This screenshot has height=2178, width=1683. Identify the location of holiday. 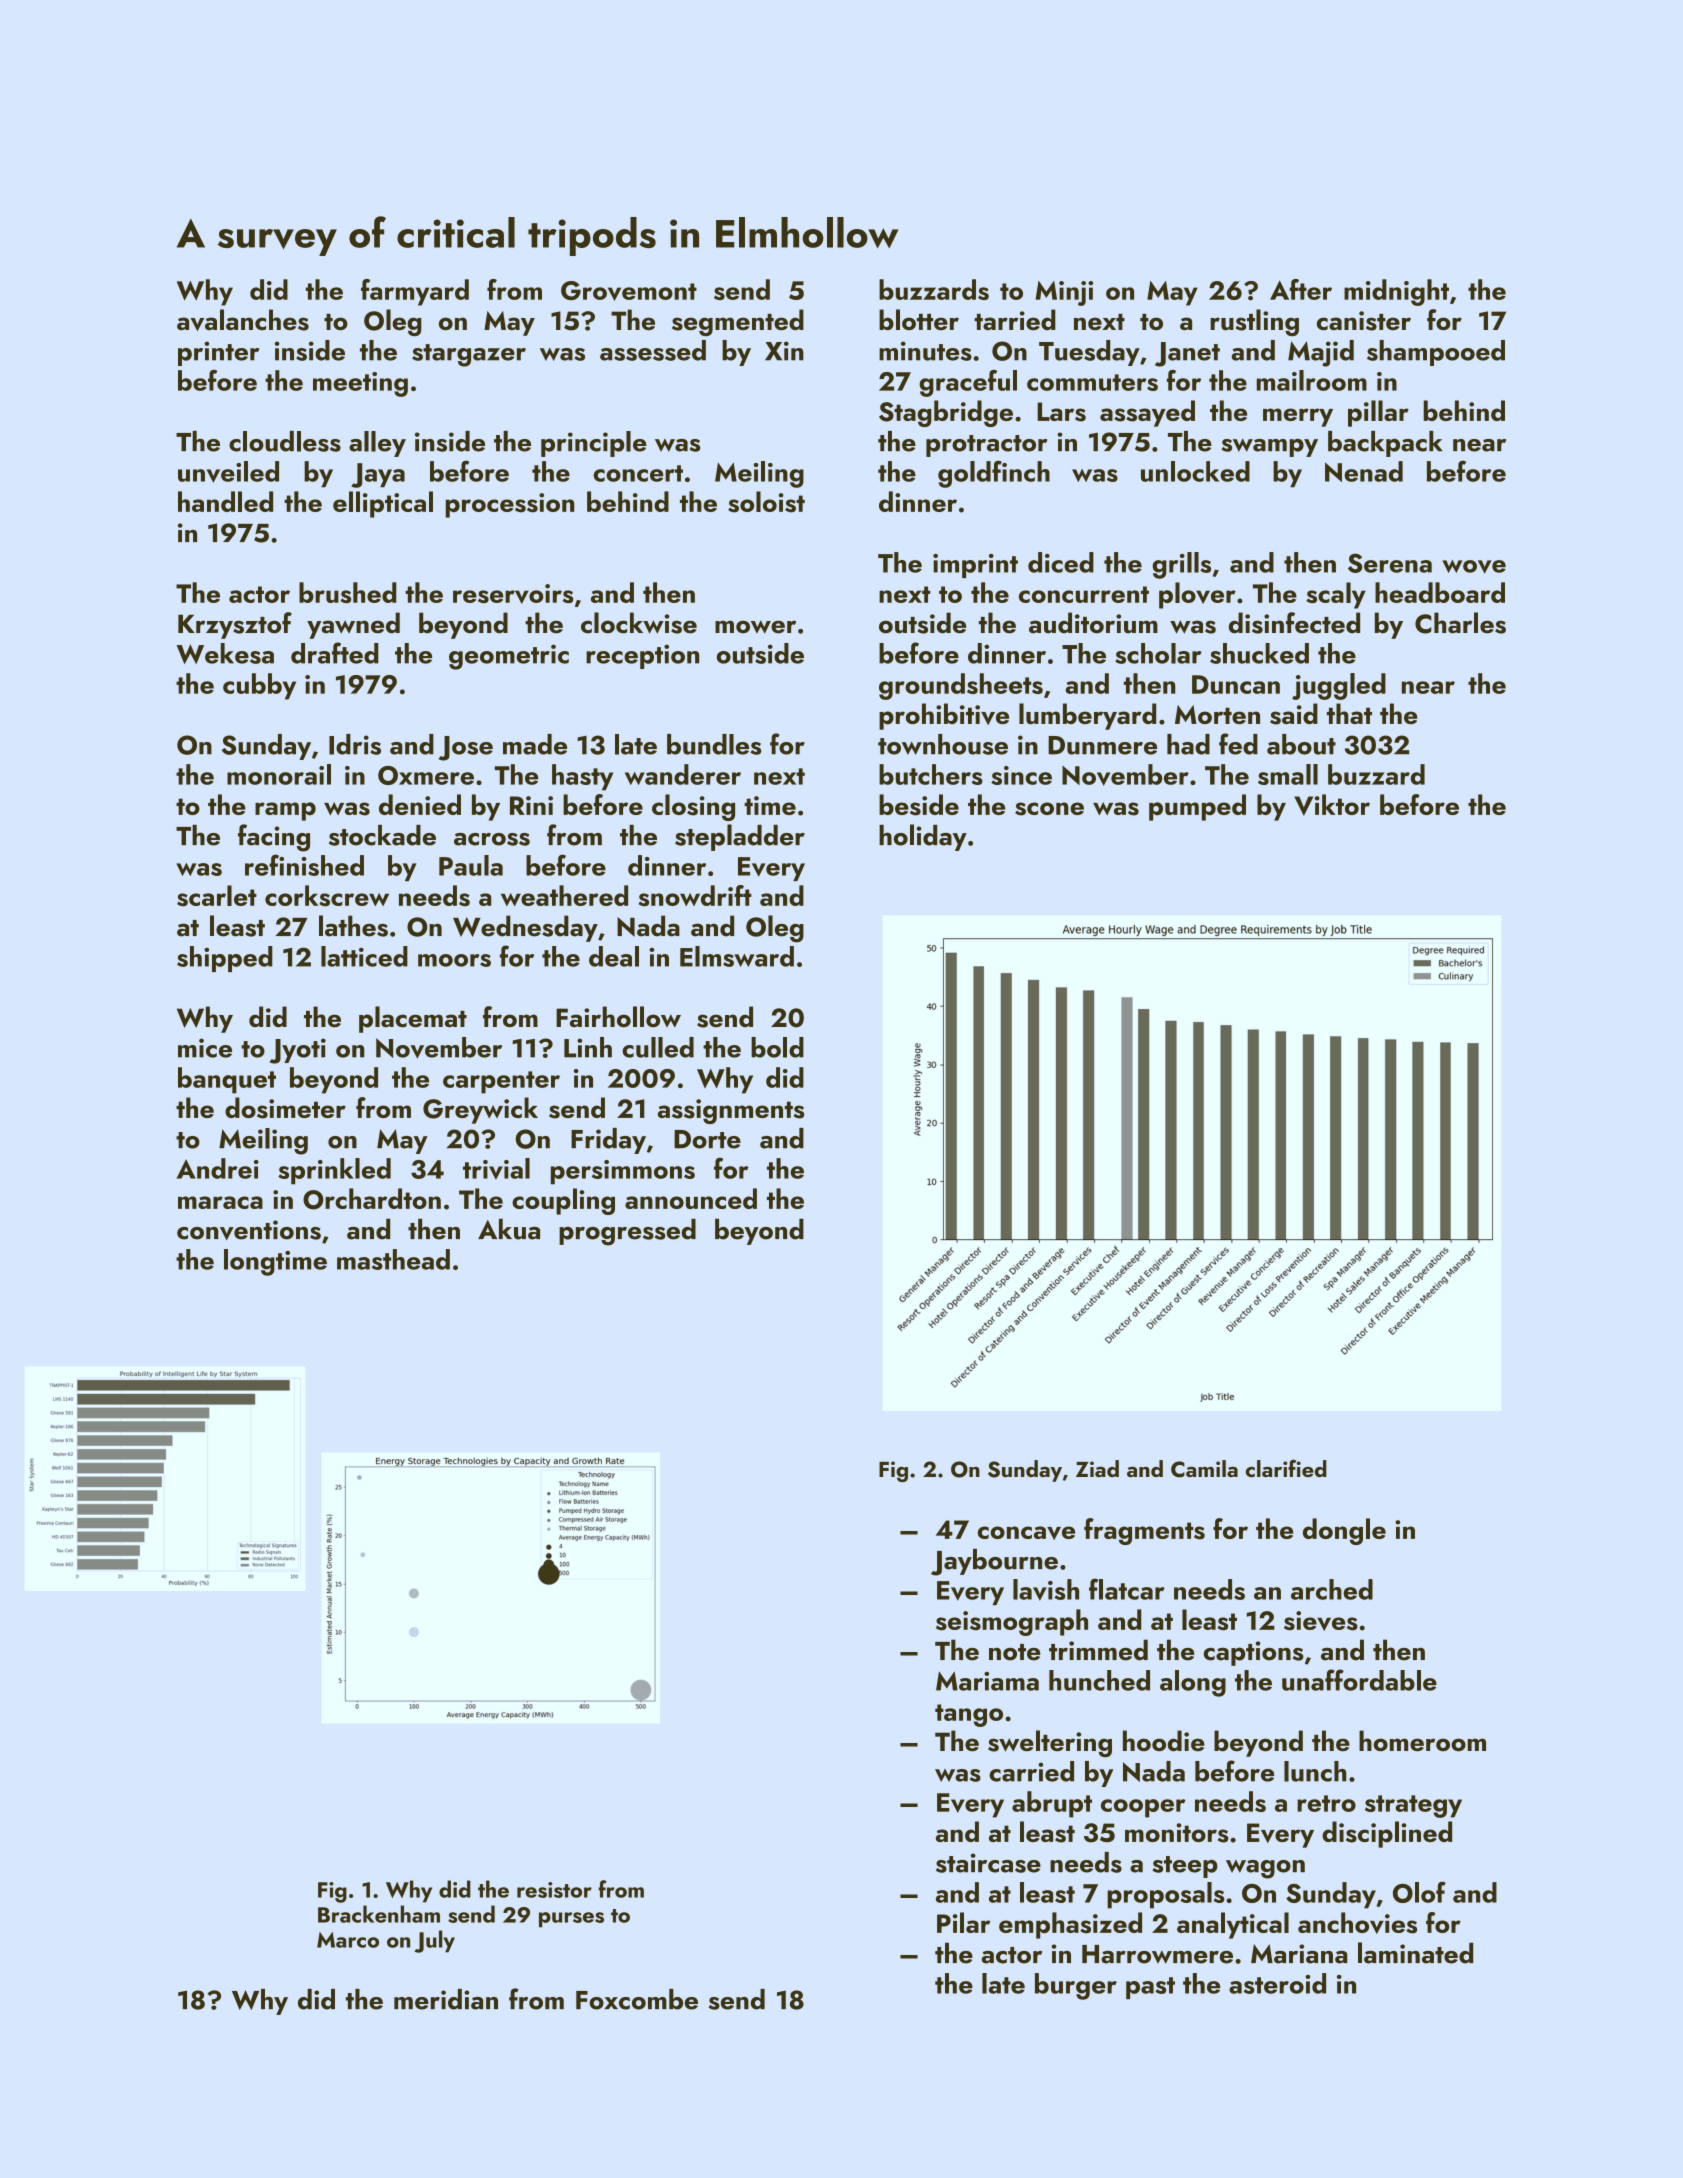
(923, 837).
